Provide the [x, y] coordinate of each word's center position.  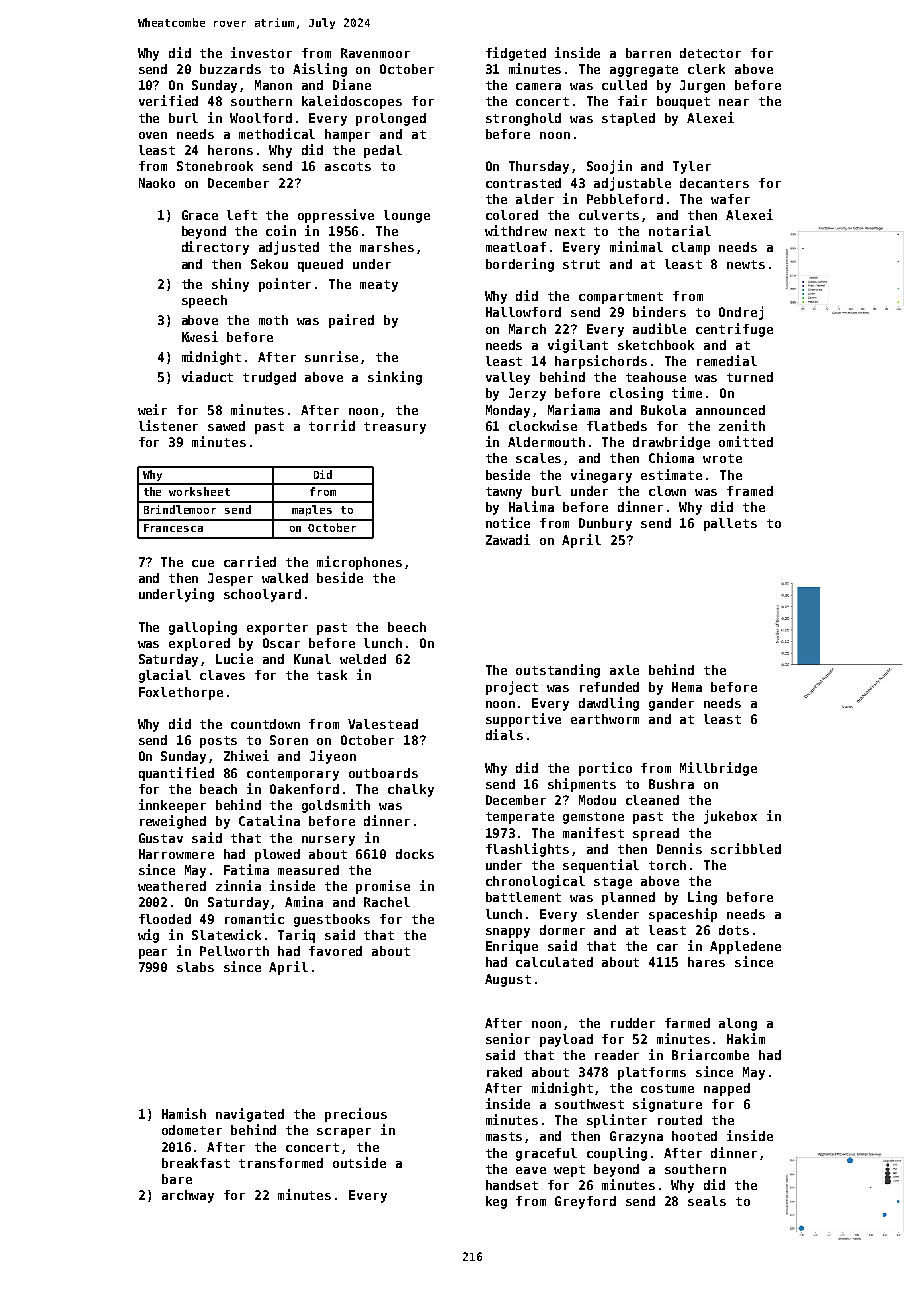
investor [261, 52]
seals [707, 1201]
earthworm [605, 719]
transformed [281, 1163]
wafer [730, 199]
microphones [359, 563]
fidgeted [516, 54]
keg [496, 1202]
